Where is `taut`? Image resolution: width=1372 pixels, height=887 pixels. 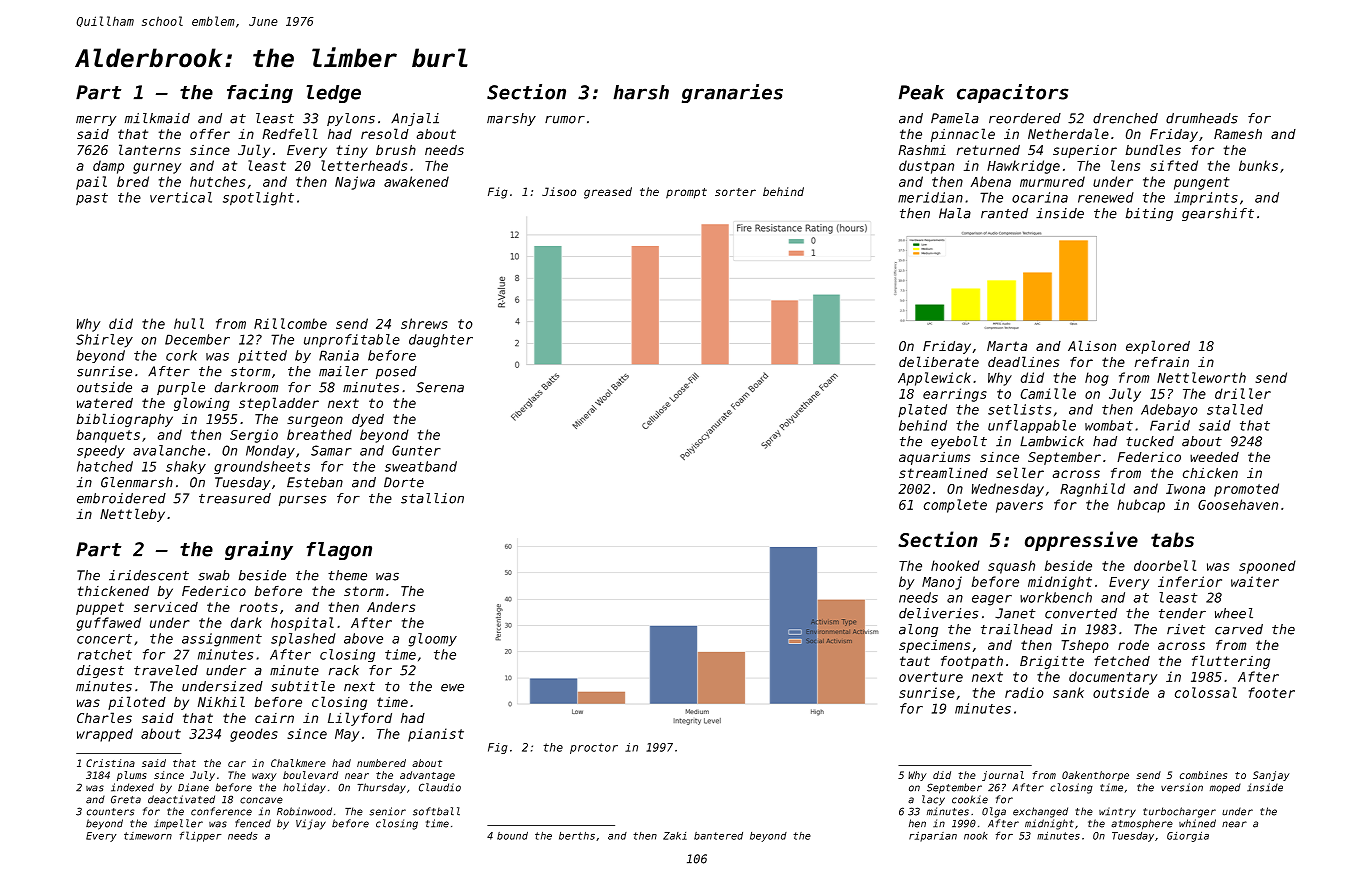 taut is located at coordinates (915, 661).
